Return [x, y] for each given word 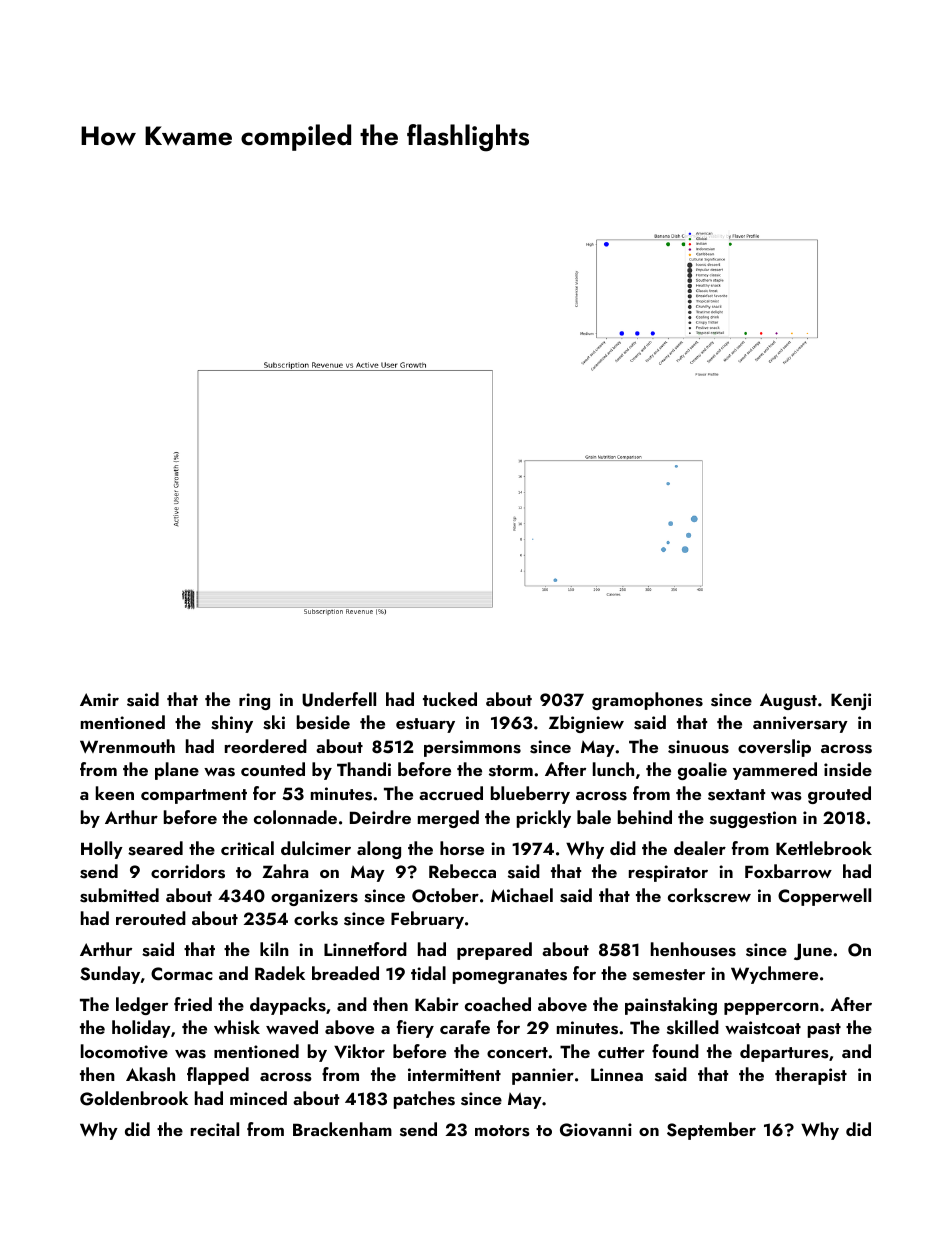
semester [669, 975]
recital [215, 1129]
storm [511, 771]
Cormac [182, 974]
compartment [194, 796]
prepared [494, 951]
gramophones [647, 701]
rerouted [151, 918]
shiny [232, 724]
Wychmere [774, 975]
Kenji [851, 701]
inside [848, 769]
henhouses [693, 949]
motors [502, 1131]
